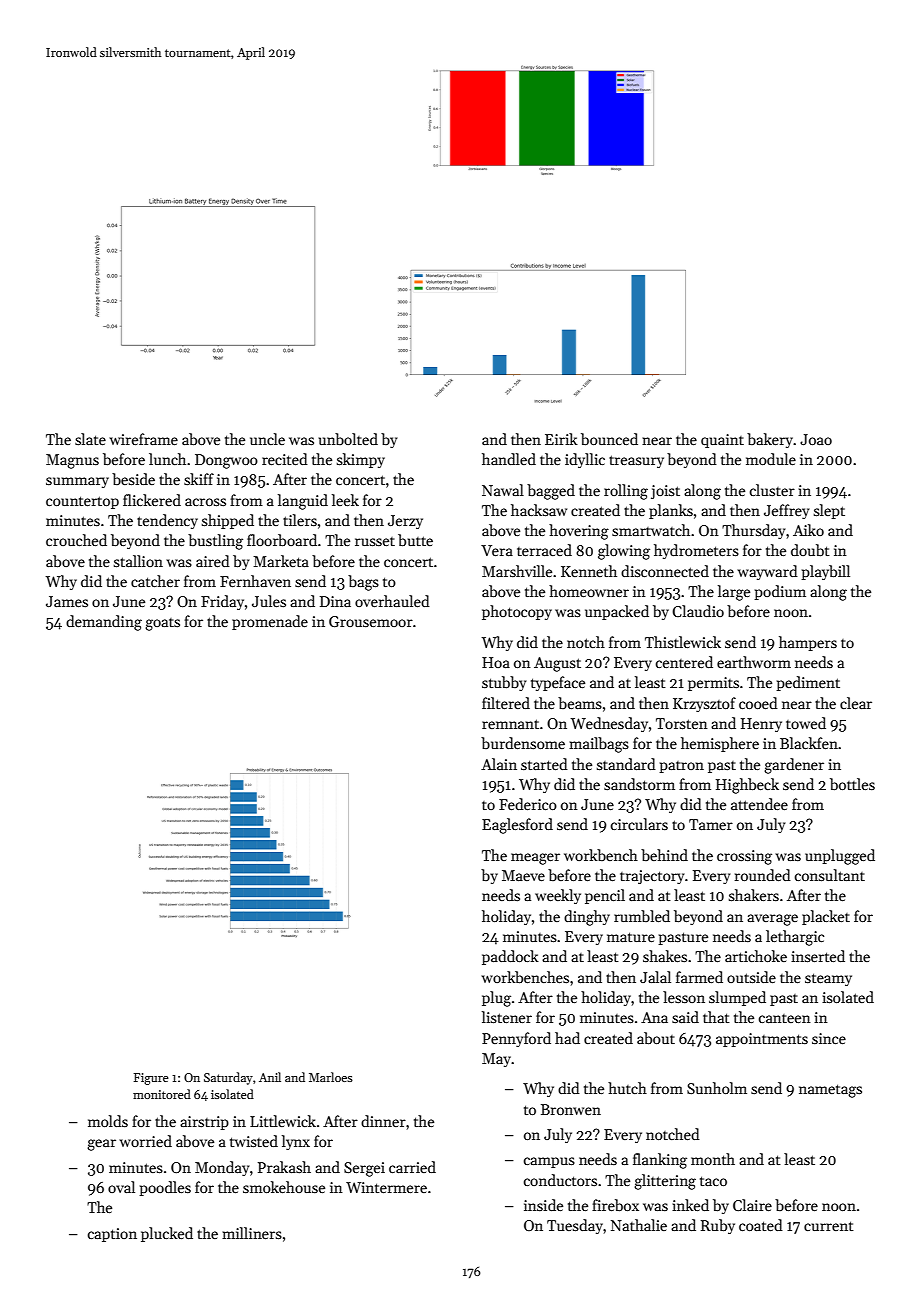  Describe the element at coordinates (162, 624) in the screenshot. I see `goats` at that location.
